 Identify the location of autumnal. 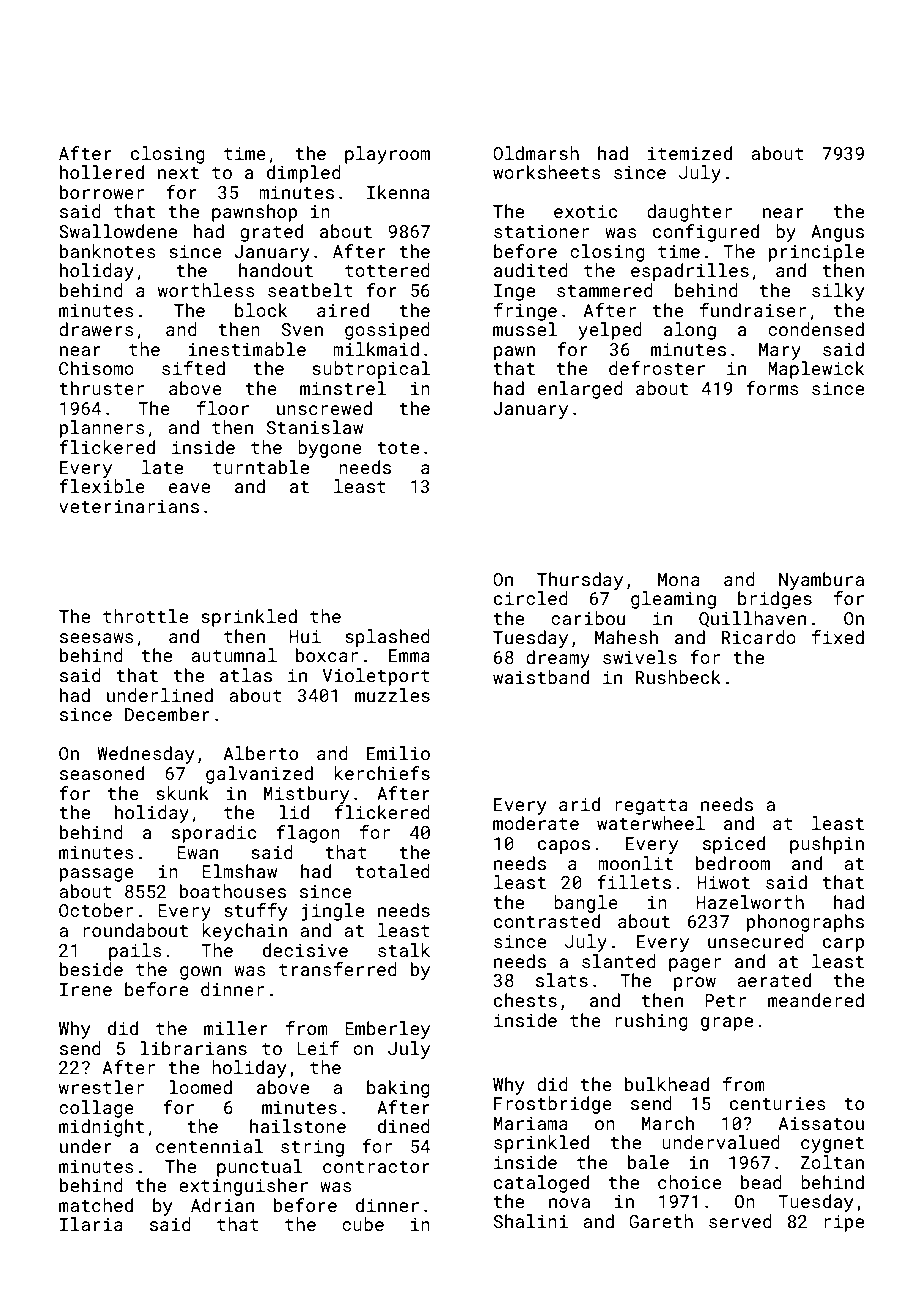
(234, 655).
